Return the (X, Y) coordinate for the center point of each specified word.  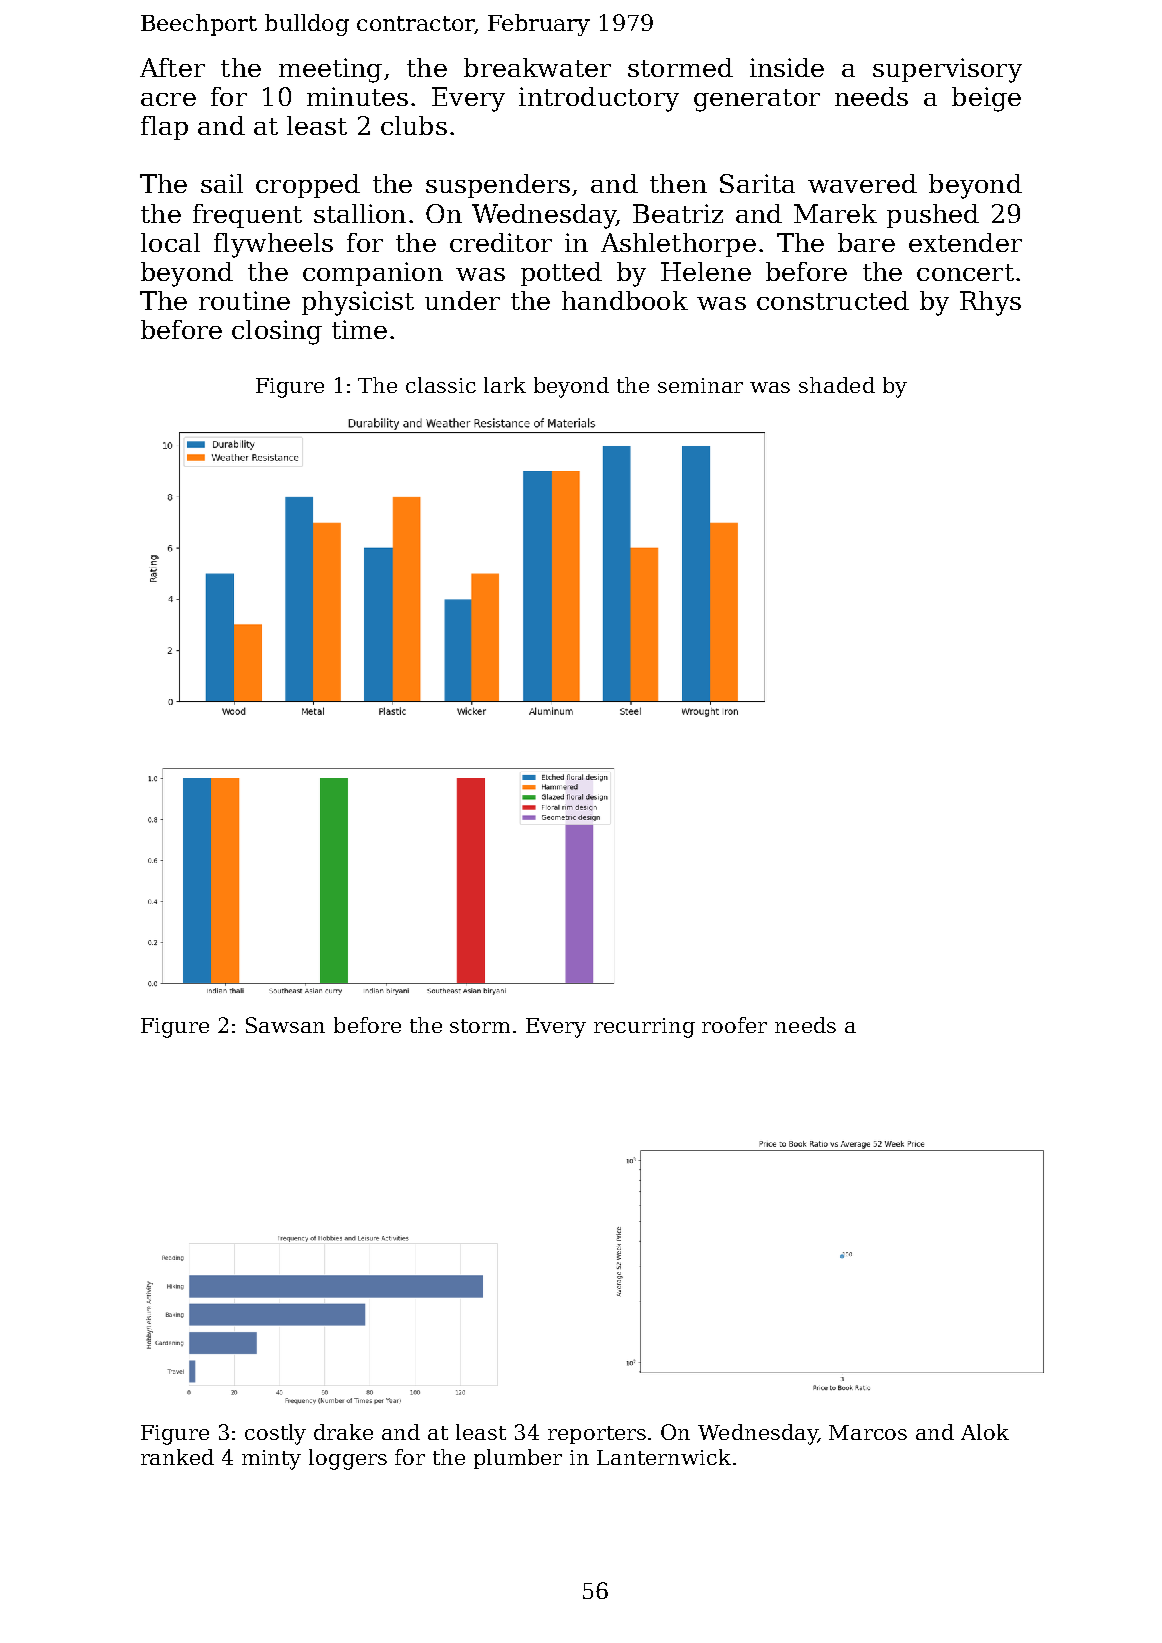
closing (277, 332)
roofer (734, 1025)
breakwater (537, 67)
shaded (837, 385)
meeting (330, 70)
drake (343, 1432)
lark (505, 385)
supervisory (947, 70)
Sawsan (285, 1025)
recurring (644, 1028)
